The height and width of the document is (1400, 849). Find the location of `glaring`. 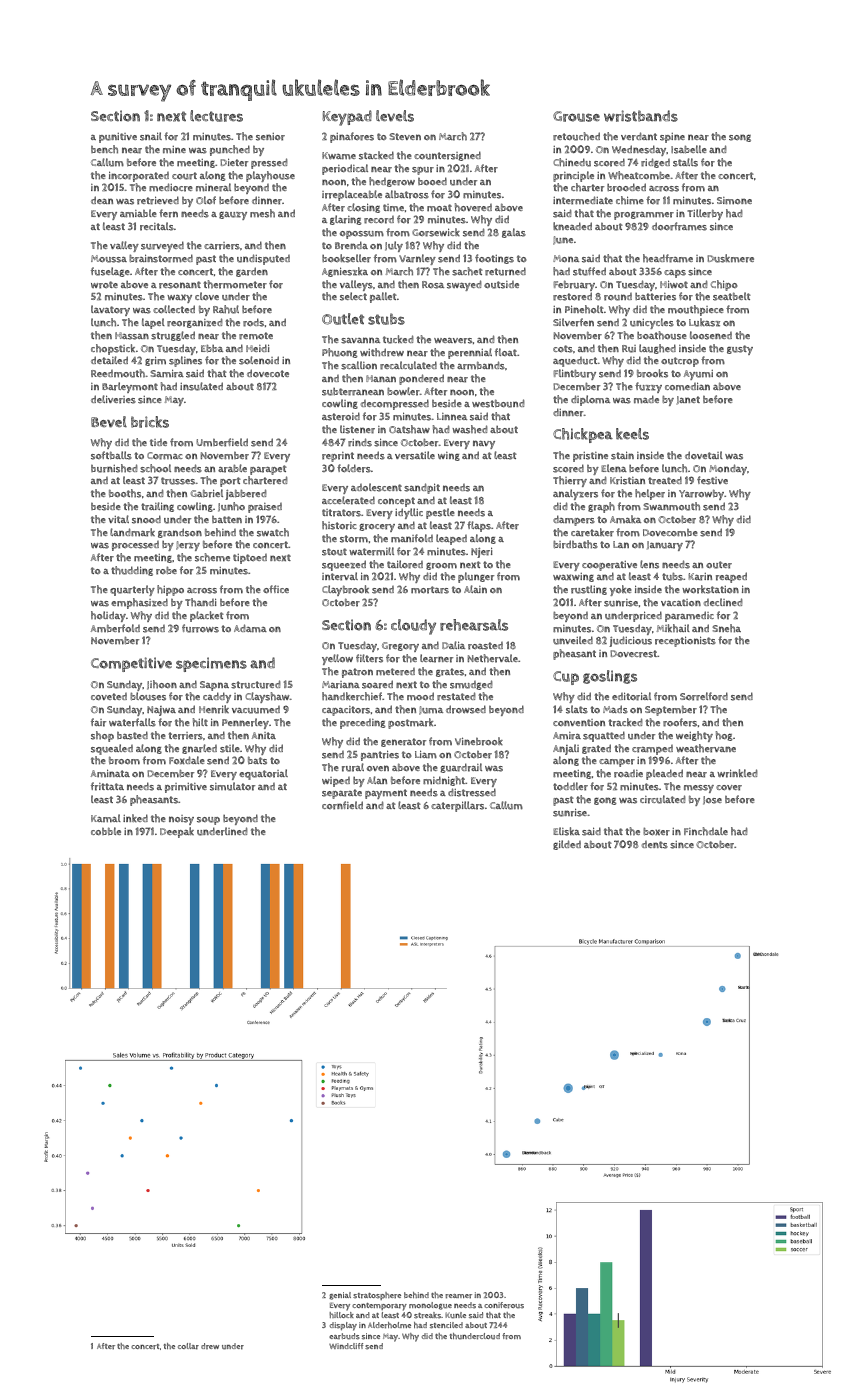

glaring is located at coordinates (346, 220).
